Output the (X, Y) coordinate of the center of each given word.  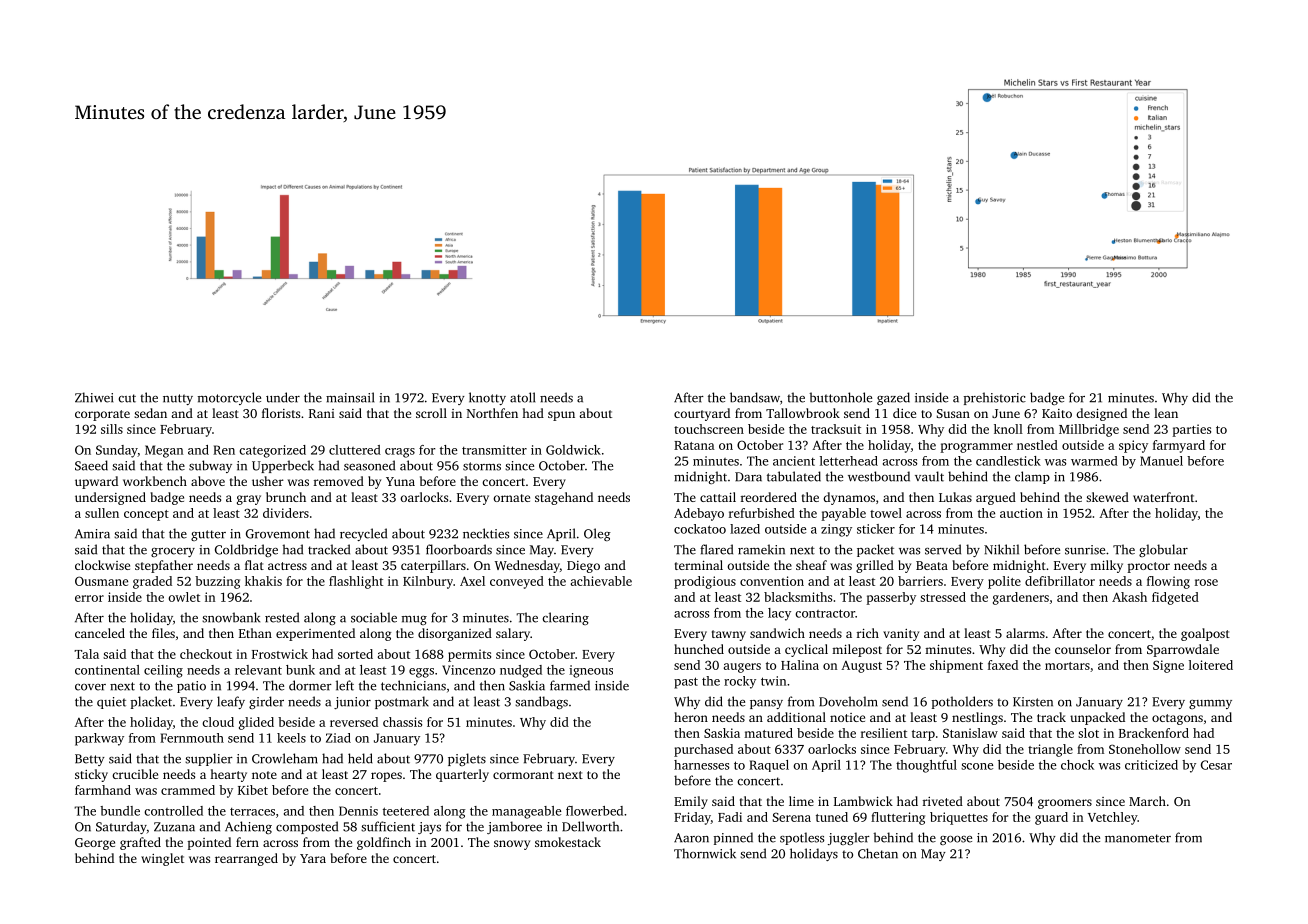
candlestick (1008, 461)
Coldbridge (246, 550)
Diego (583, 567)
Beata (932, 565)
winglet (162, 859)
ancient (794, 461)
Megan (164, 451)
